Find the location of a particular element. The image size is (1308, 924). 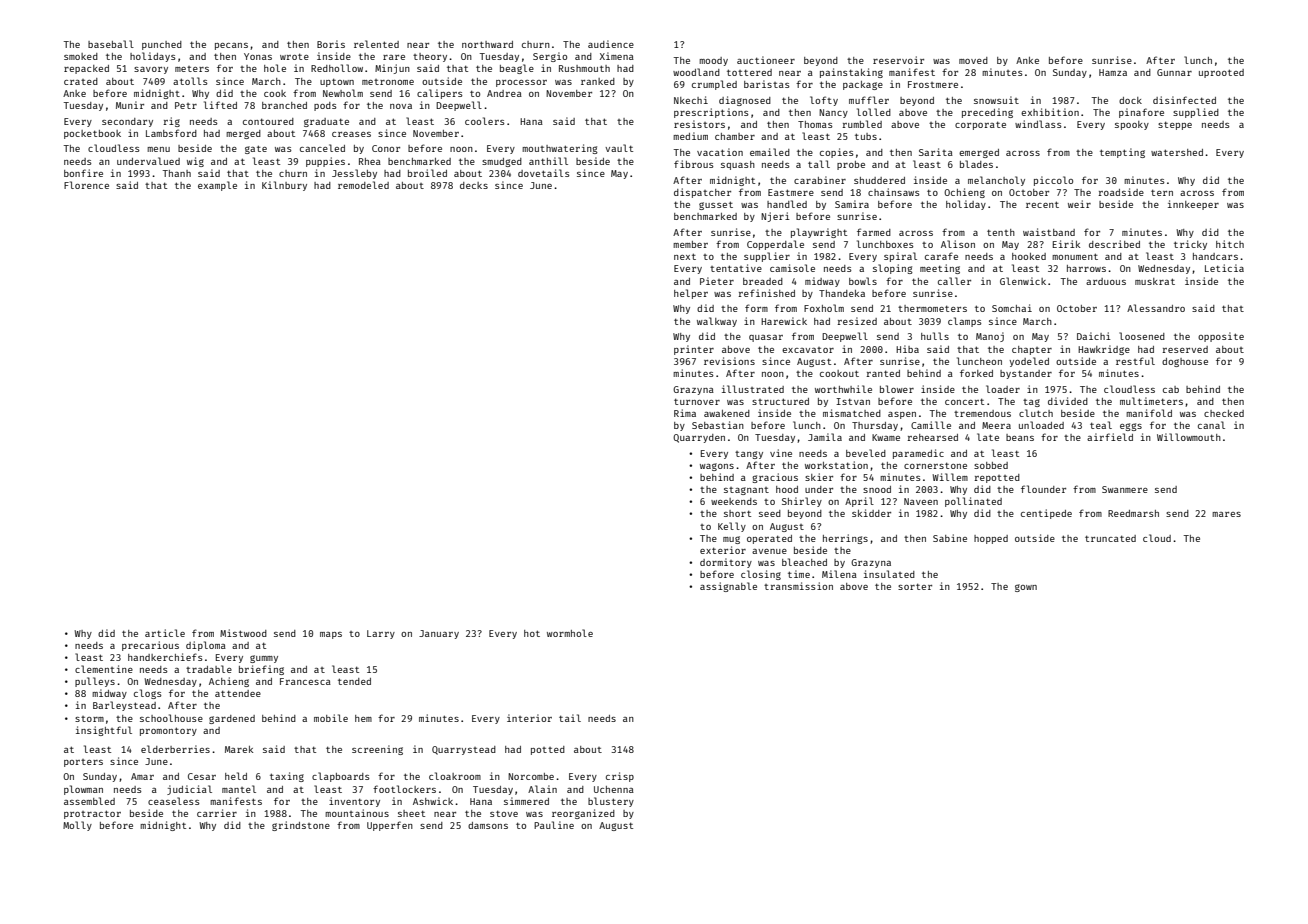

exterior is located at coordinates (723, 550).
